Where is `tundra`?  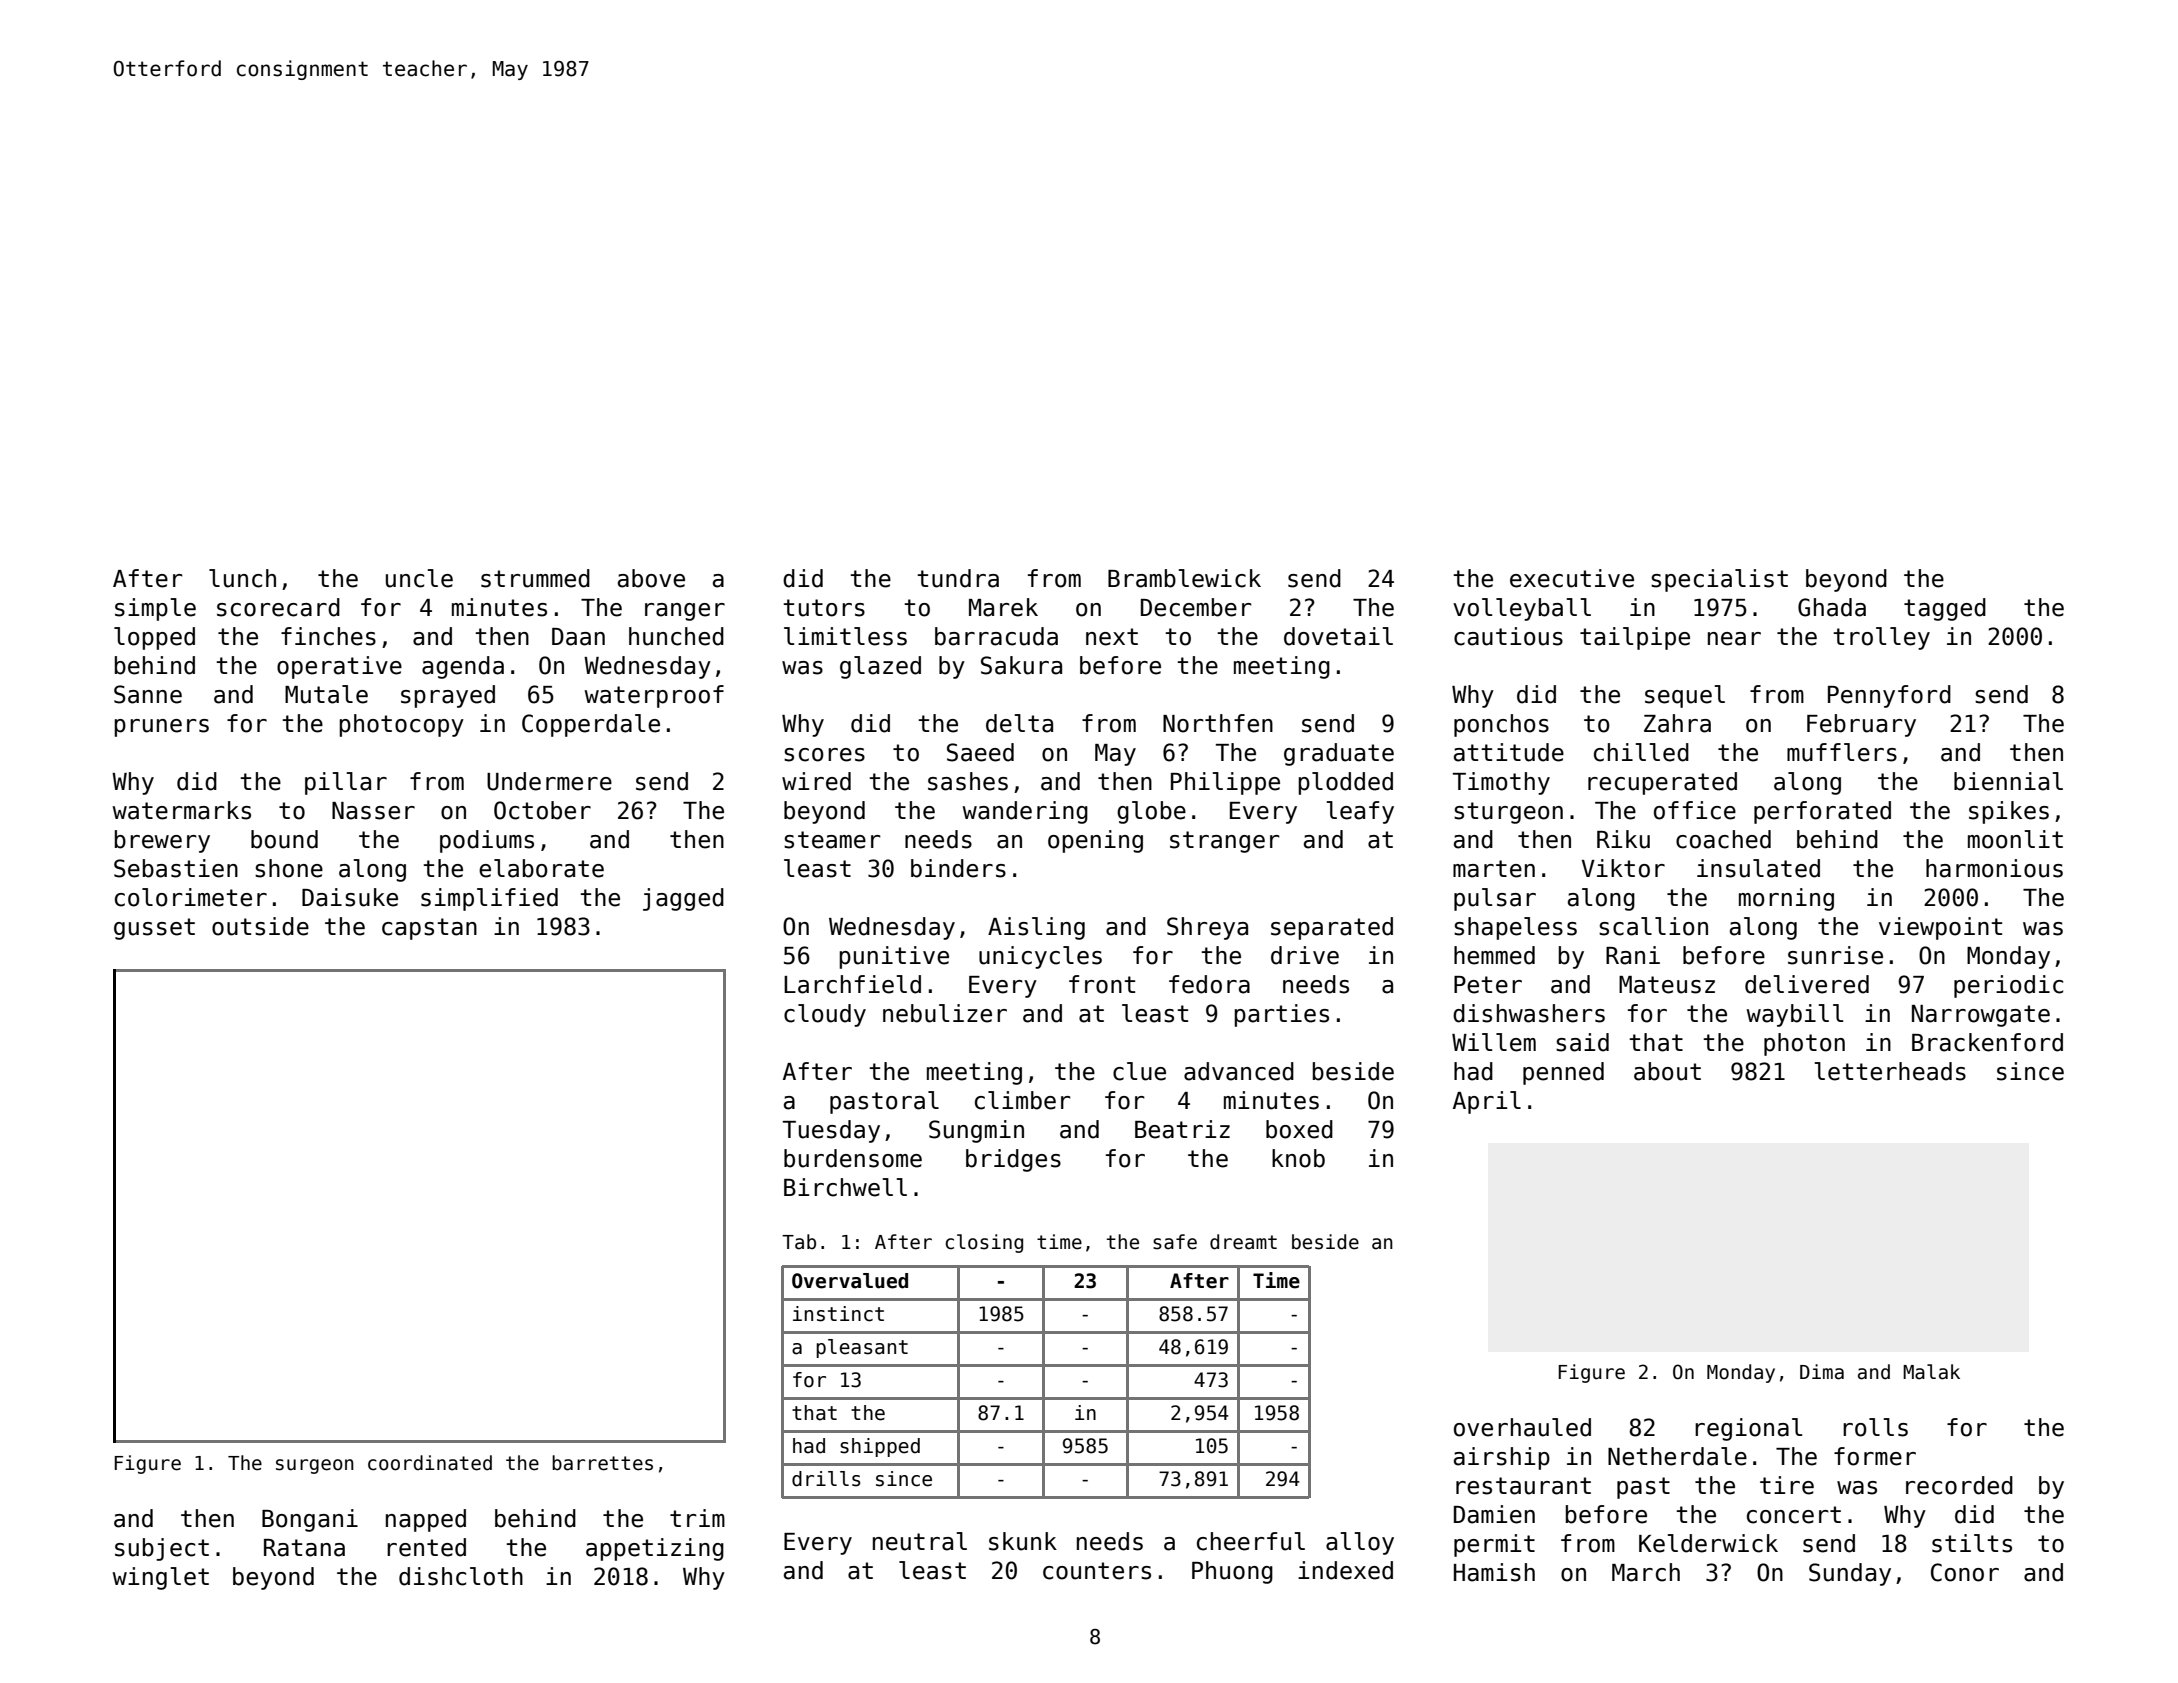 tundra is located at coordinates (958, 578).
